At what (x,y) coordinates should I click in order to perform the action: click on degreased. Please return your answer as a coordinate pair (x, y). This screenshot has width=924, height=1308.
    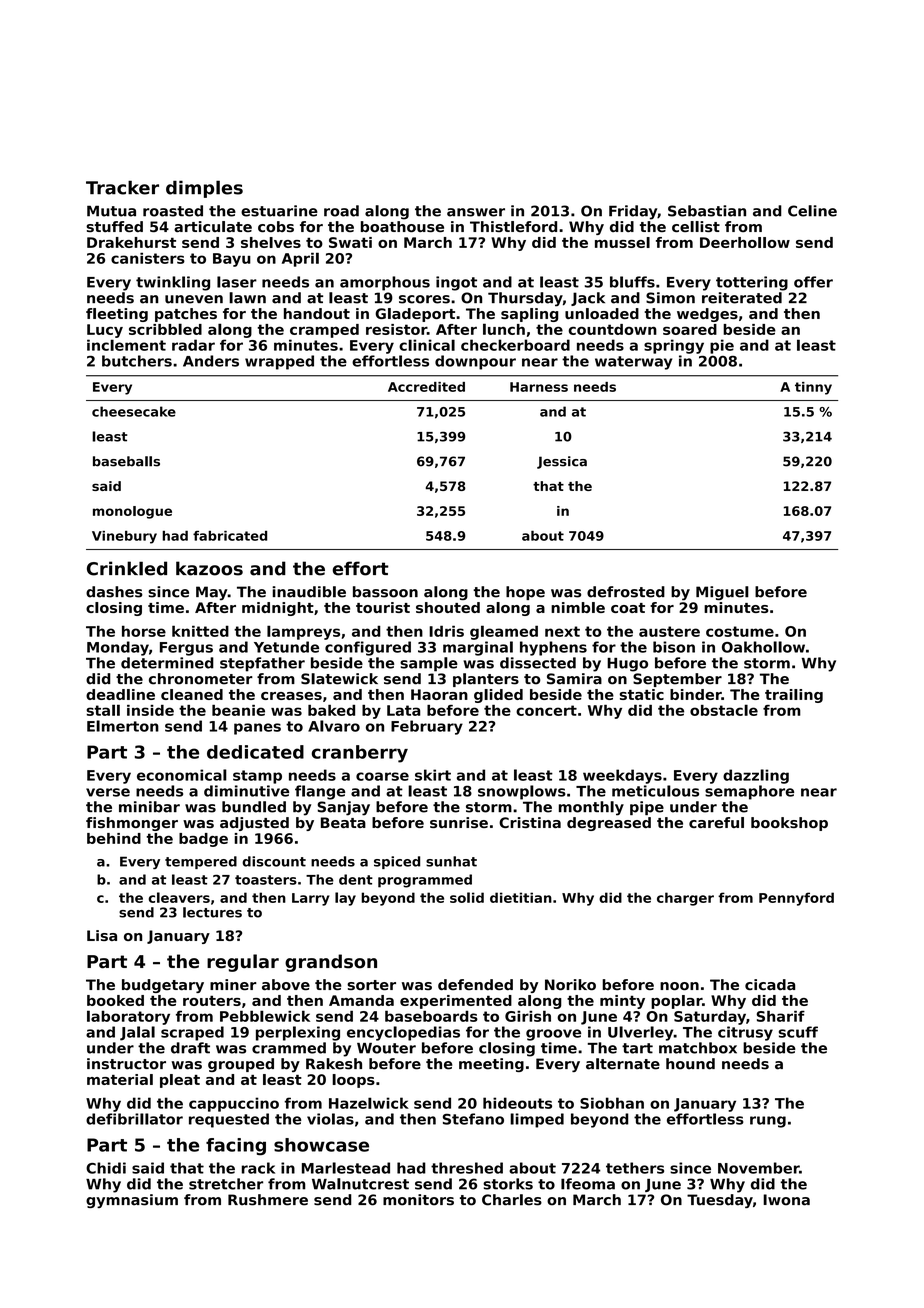
    Looking at the image, I should click on (609, 824).
